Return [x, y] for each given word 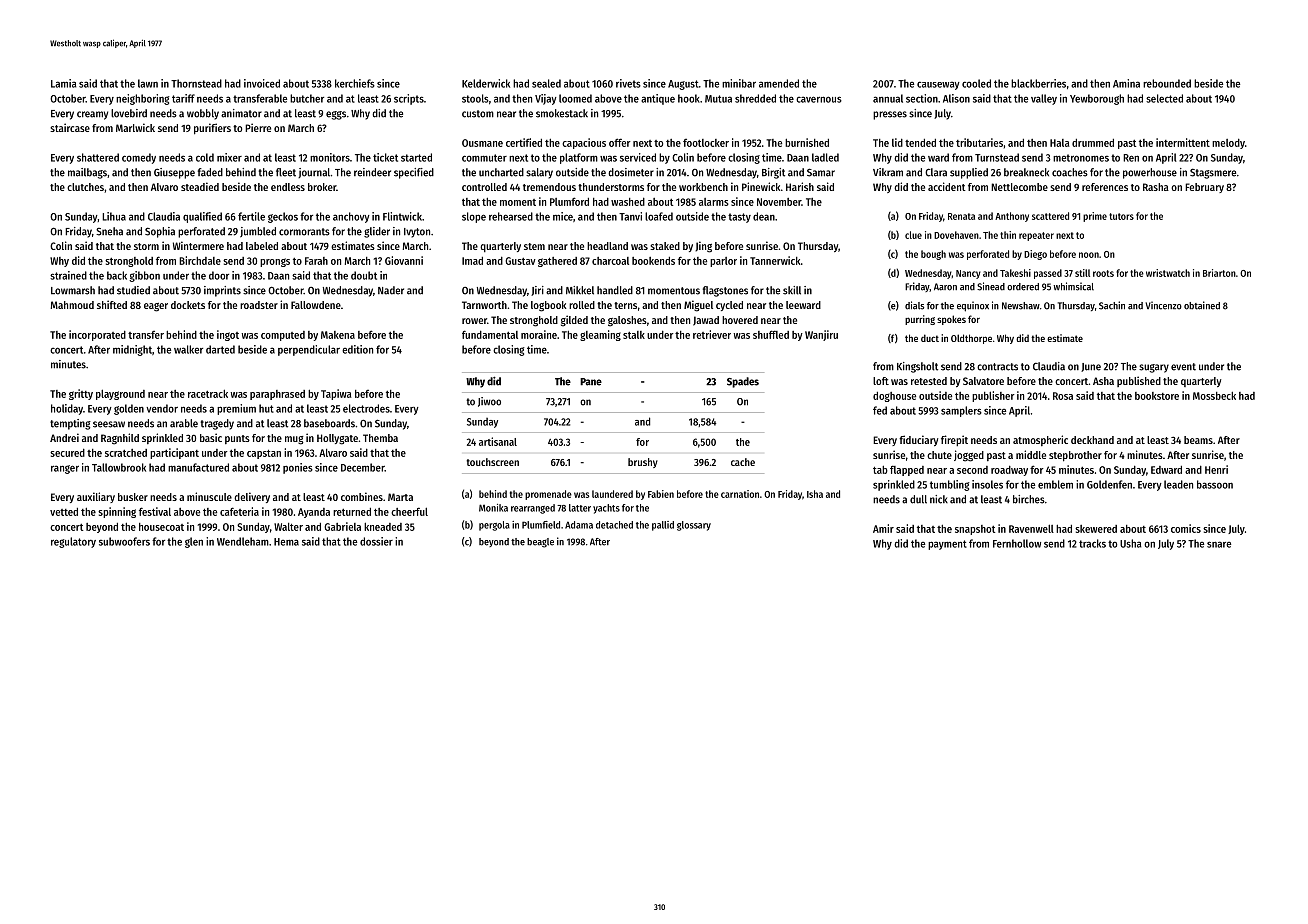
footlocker [706, 143]
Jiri [537, 291]
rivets [628, 83]
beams [1198, 440]
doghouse [894, 397]
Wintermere [198, 245]
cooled [976, 83]
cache [743, 462]
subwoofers [124, 541]
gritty [81, 394]
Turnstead [997, 157]
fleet [286, 172]
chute [939, 455]
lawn [148, 83]
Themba [380, 438]
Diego [1035, 255]
